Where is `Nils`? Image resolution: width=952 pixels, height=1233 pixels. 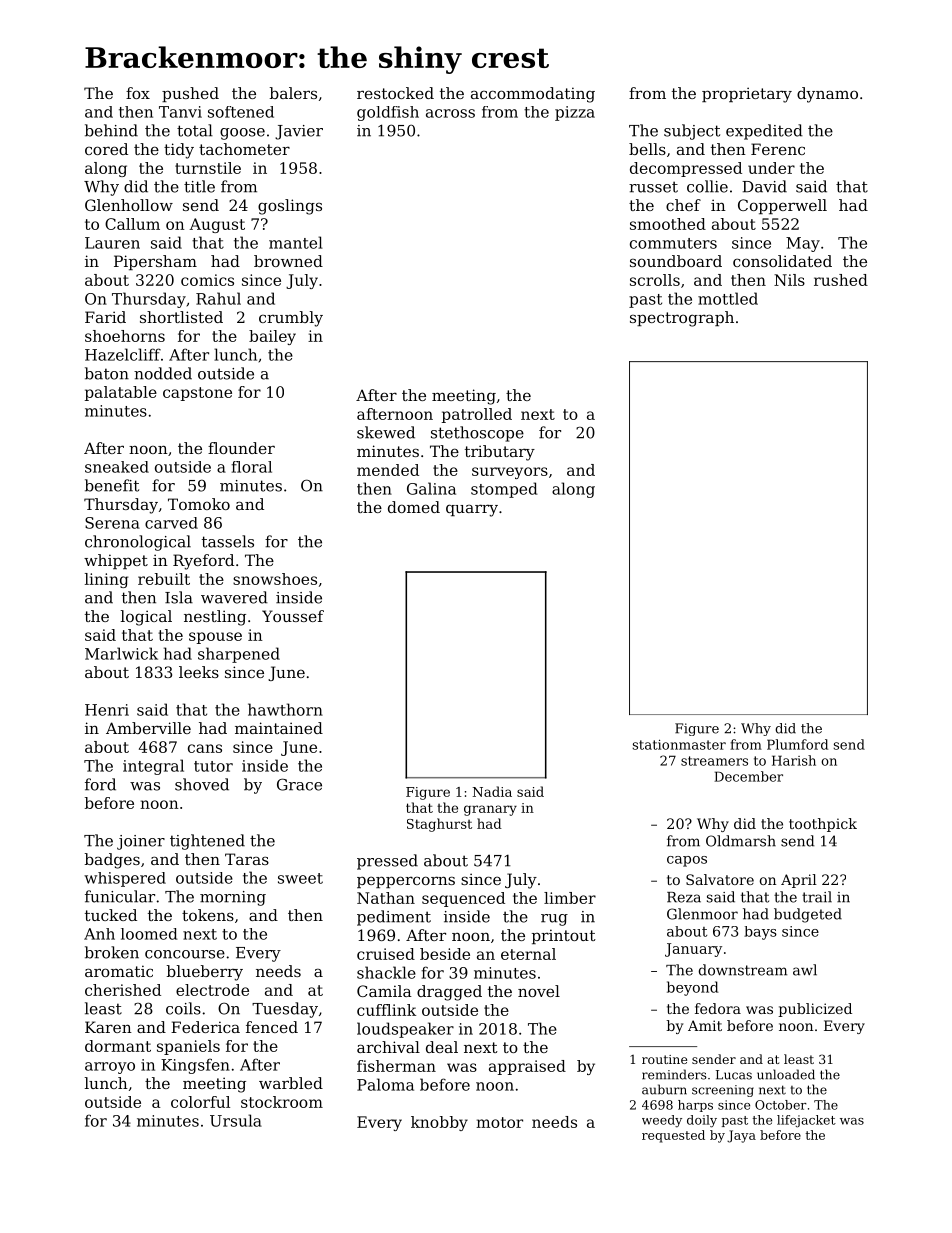 Nils is located at coordinates (789, 280).
